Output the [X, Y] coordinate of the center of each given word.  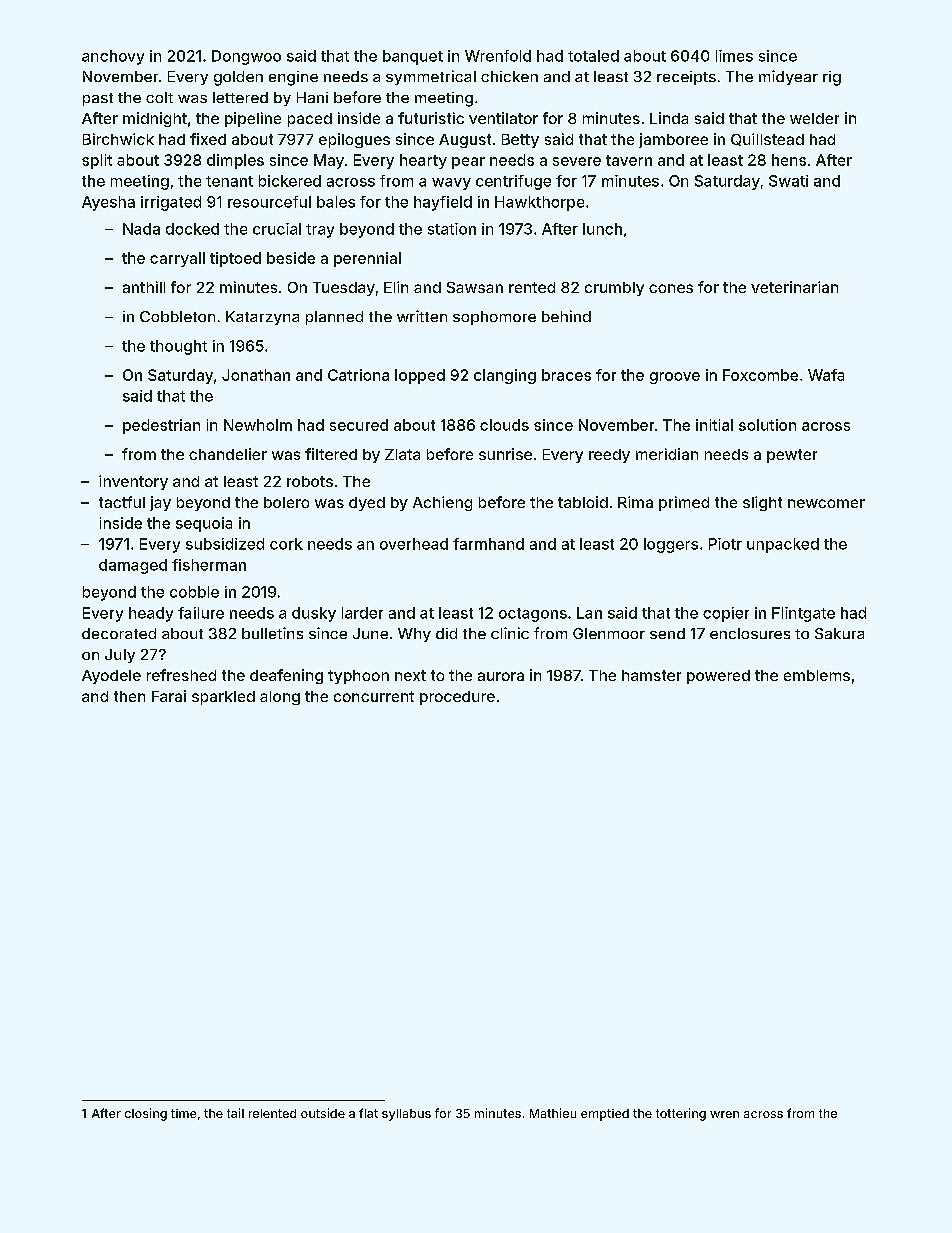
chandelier [228, 454]
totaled [593, 56]
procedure [457, 698]
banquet [413, 57]
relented [272, 1113]
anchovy [113, 57]
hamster [651, 675]
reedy [609, 456]
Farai [169, 696]
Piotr [725, 544]
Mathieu [553, 1113]
